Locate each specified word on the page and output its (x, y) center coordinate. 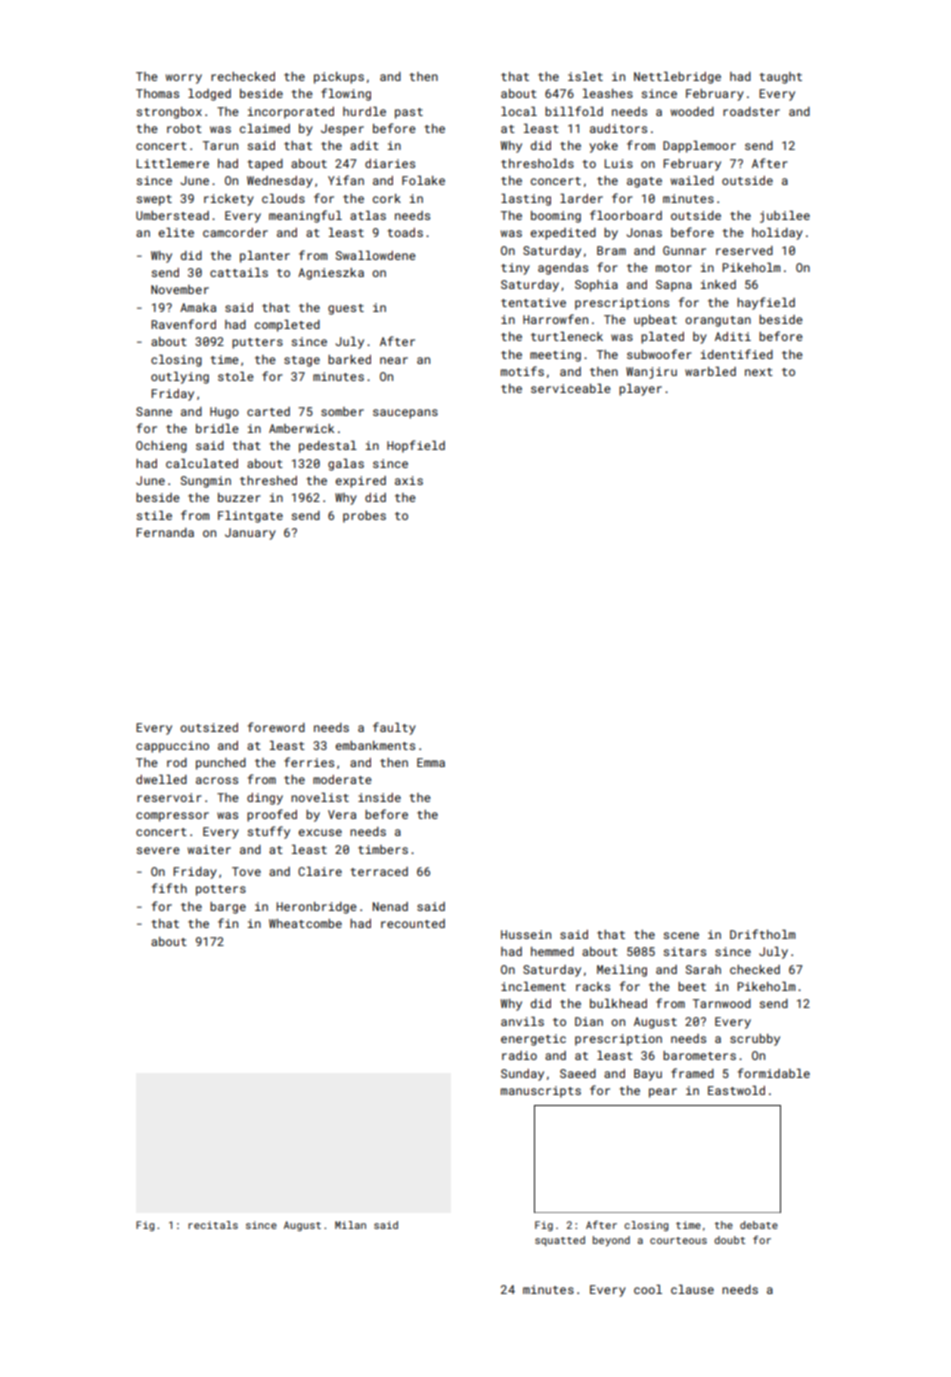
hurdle (364, 111)
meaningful (305, 216)
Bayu (648, 1075)
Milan (350, 1225)
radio (519, 1055)
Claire (320, 871)
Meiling (622, 971)
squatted (560, 1241)
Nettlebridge (677, 78)
